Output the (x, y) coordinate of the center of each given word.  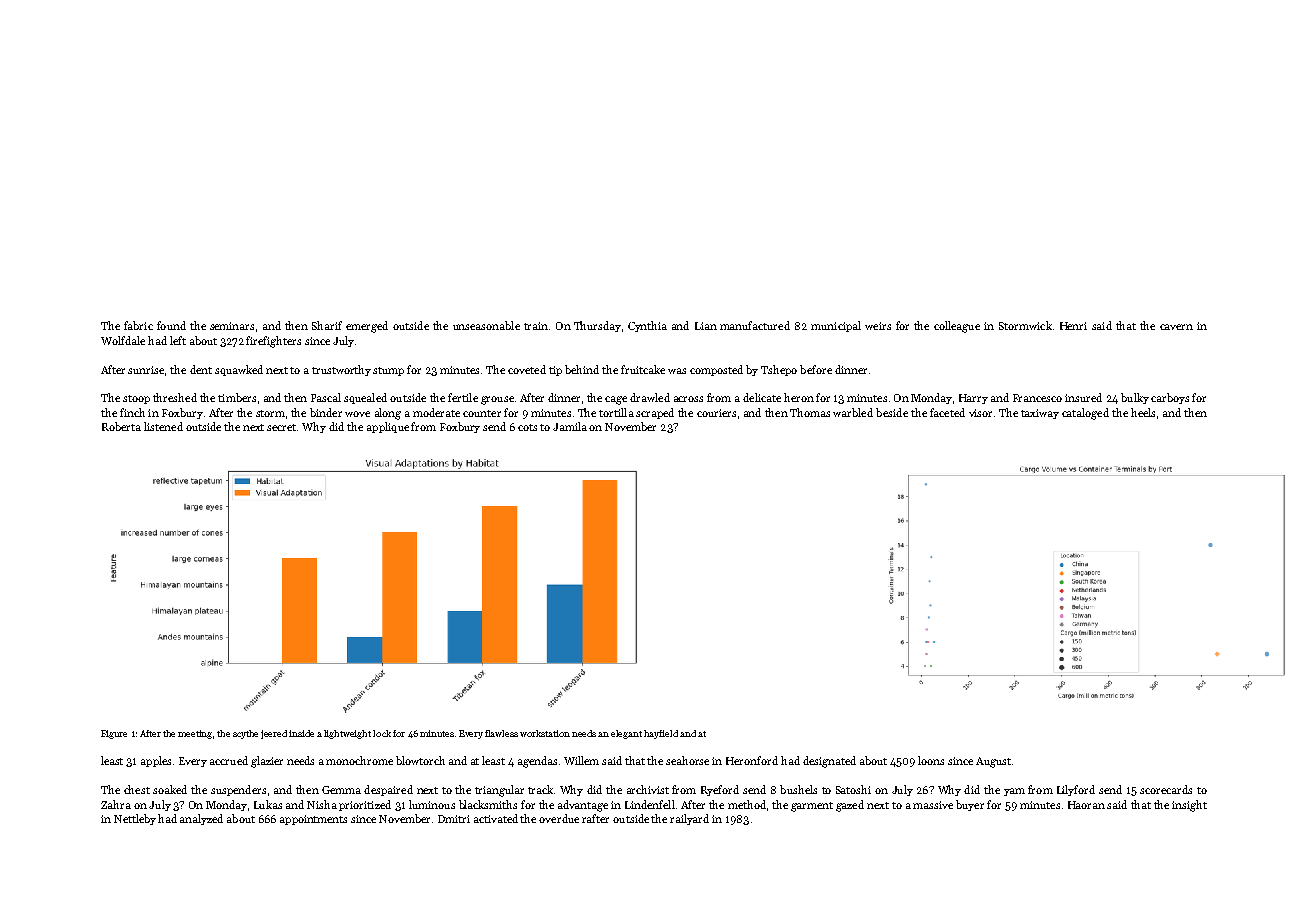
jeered (274, 734)
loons (931, 760)
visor (980, 413)
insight (1189, 806)
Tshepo (779, 370)
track (540, 789)
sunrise (146, 370)
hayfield (661, 734)
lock (382, 733)
